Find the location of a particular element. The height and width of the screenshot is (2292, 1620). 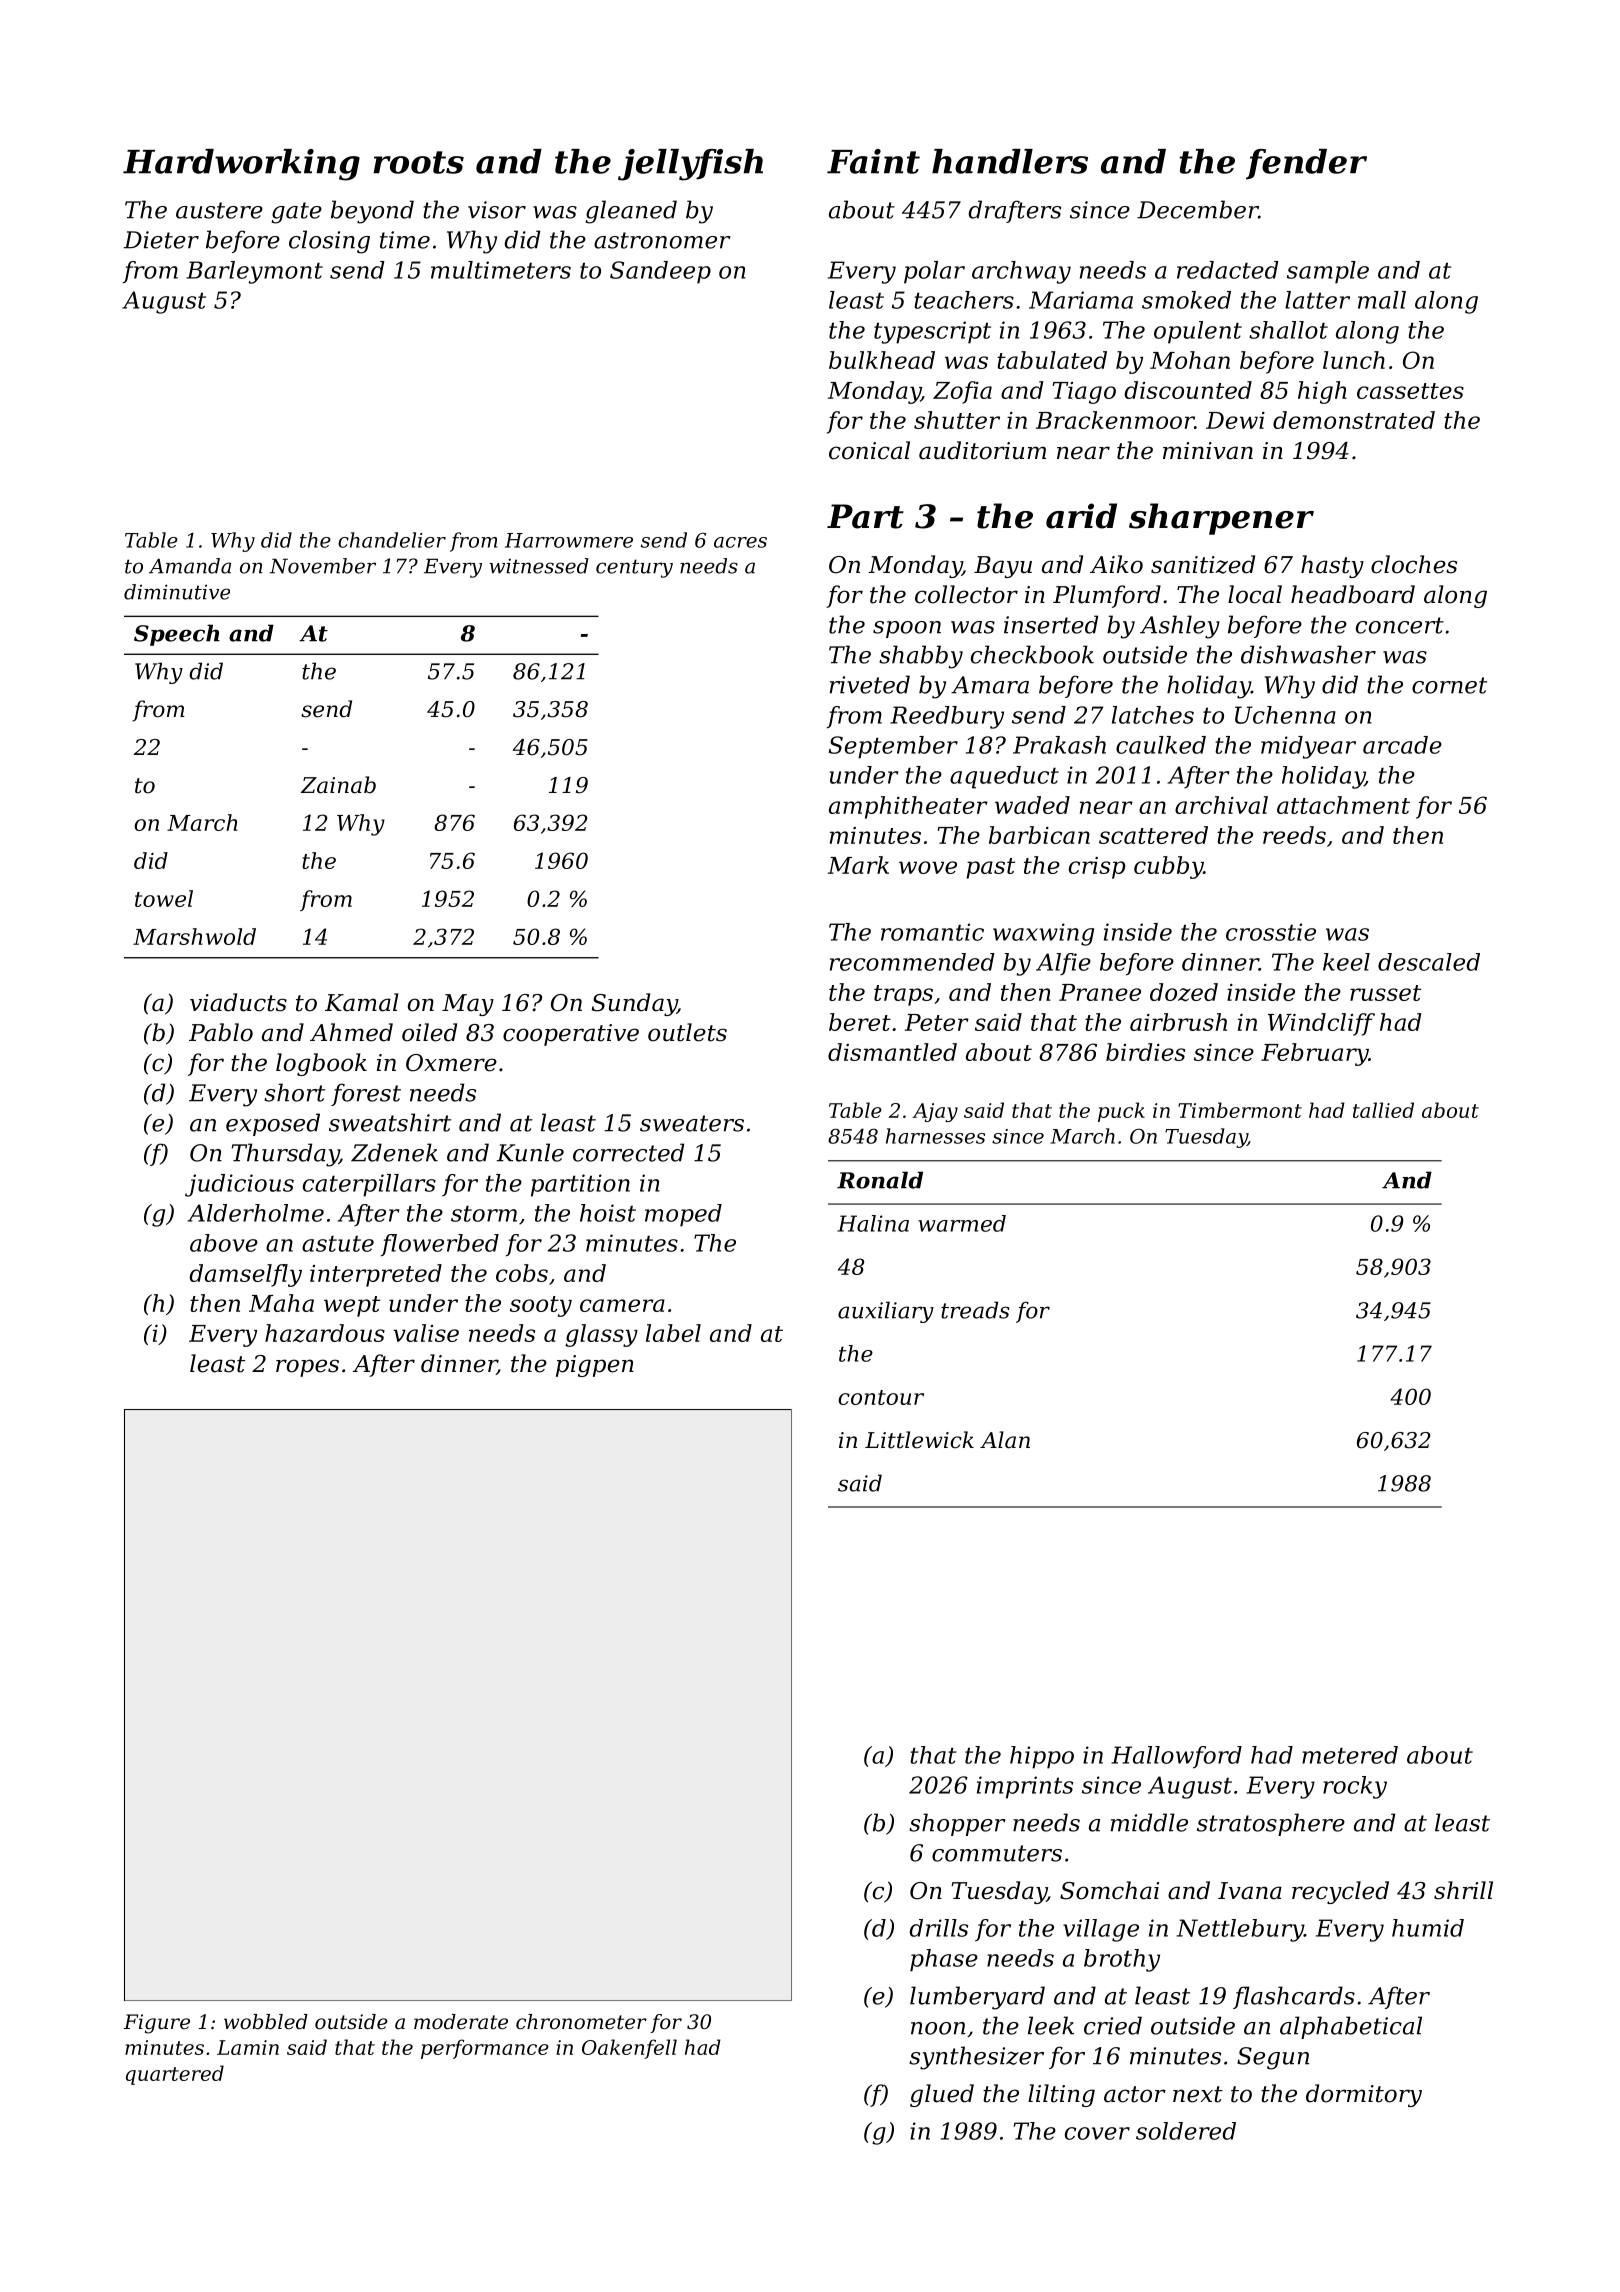

roots is located at coordinates (418, 162).
